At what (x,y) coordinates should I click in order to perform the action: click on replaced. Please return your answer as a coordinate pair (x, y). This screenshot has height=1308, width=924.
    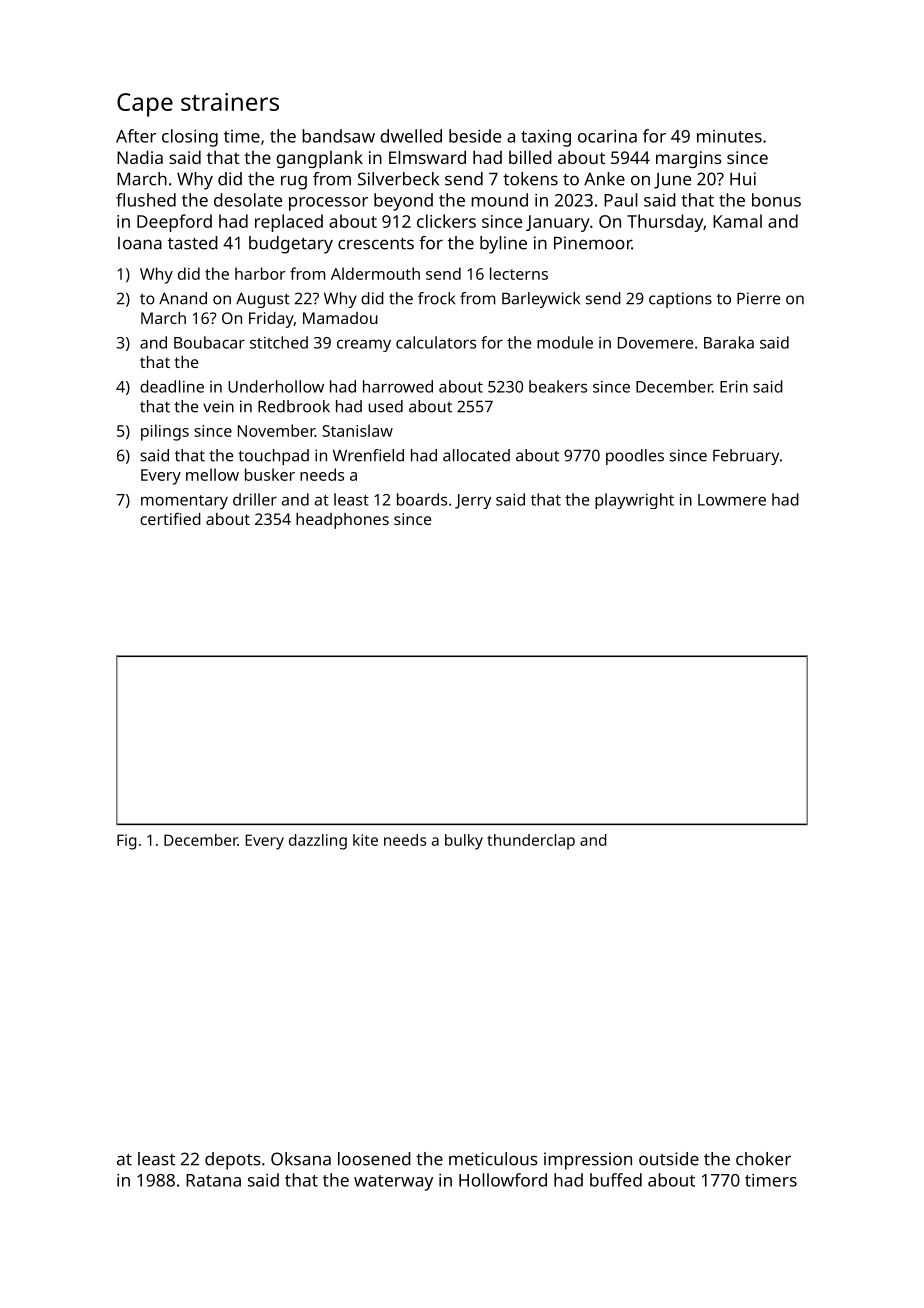
    Looking at the image, I should click on (289, 223).
